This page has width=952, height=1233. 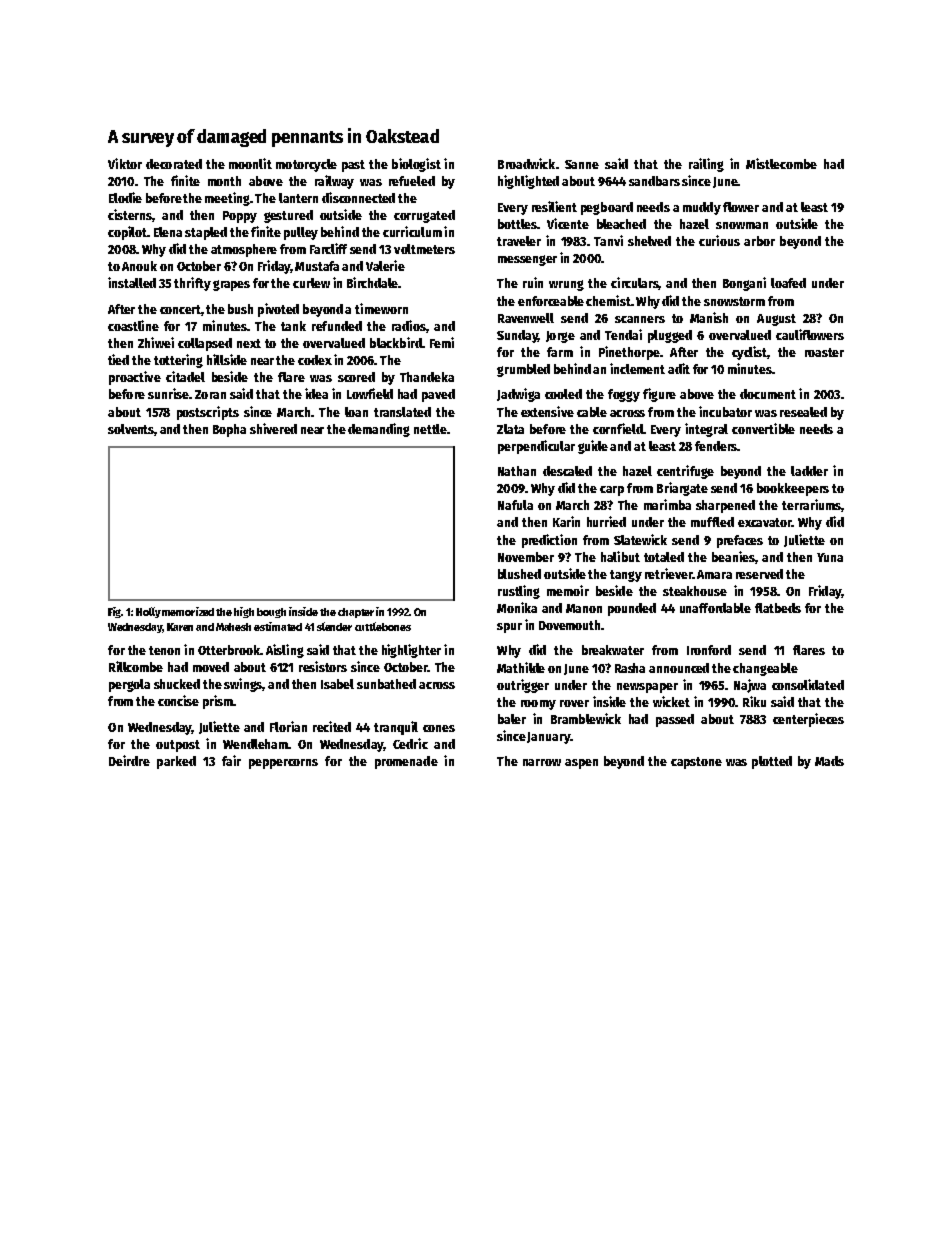 What do you see at coordinates (381, 308) in the page?
I see `timeworn` at bounding box center [381, 308].
